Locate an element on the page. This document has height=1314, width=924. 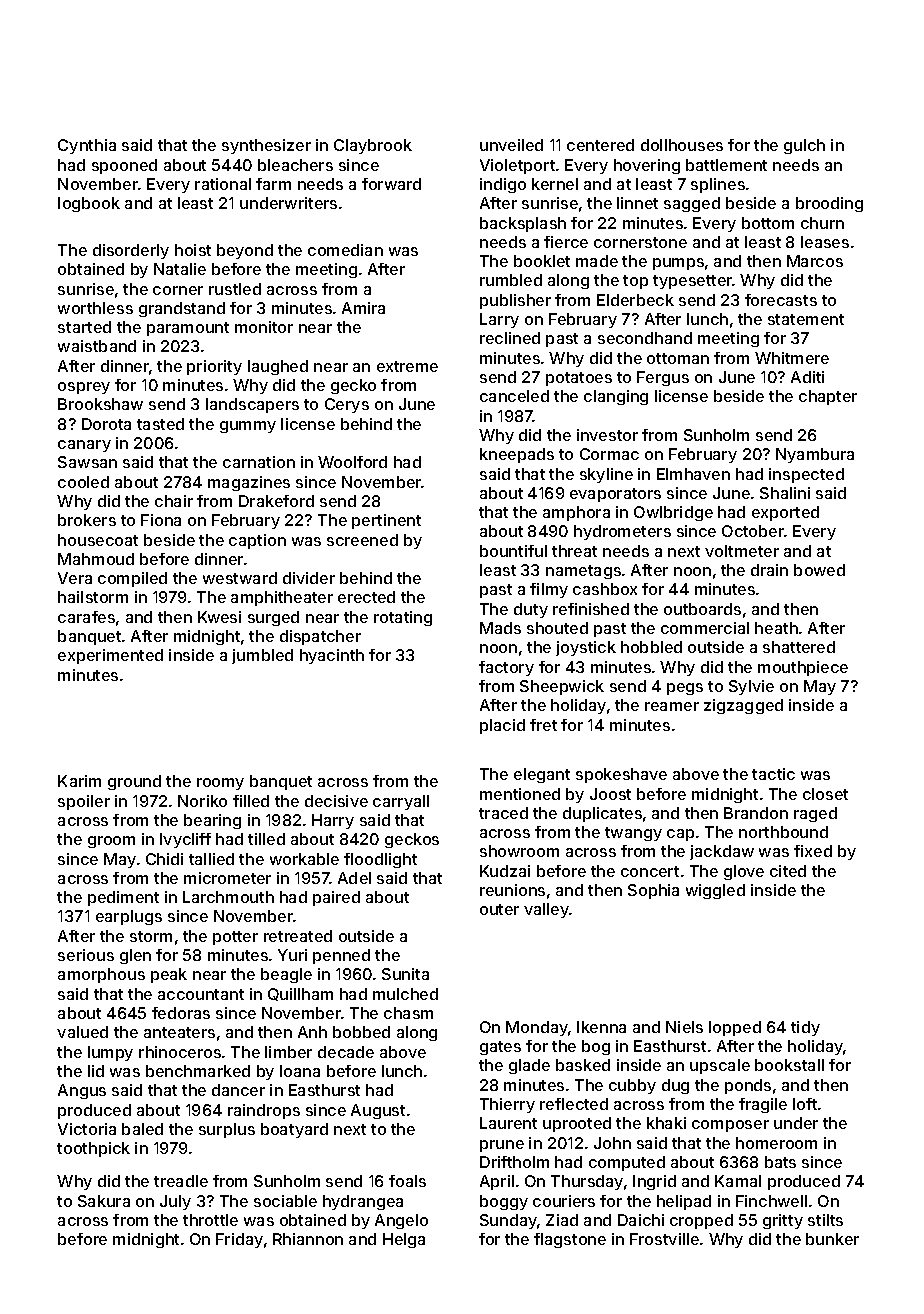
Friday is located at coordinates (239, 1240).
